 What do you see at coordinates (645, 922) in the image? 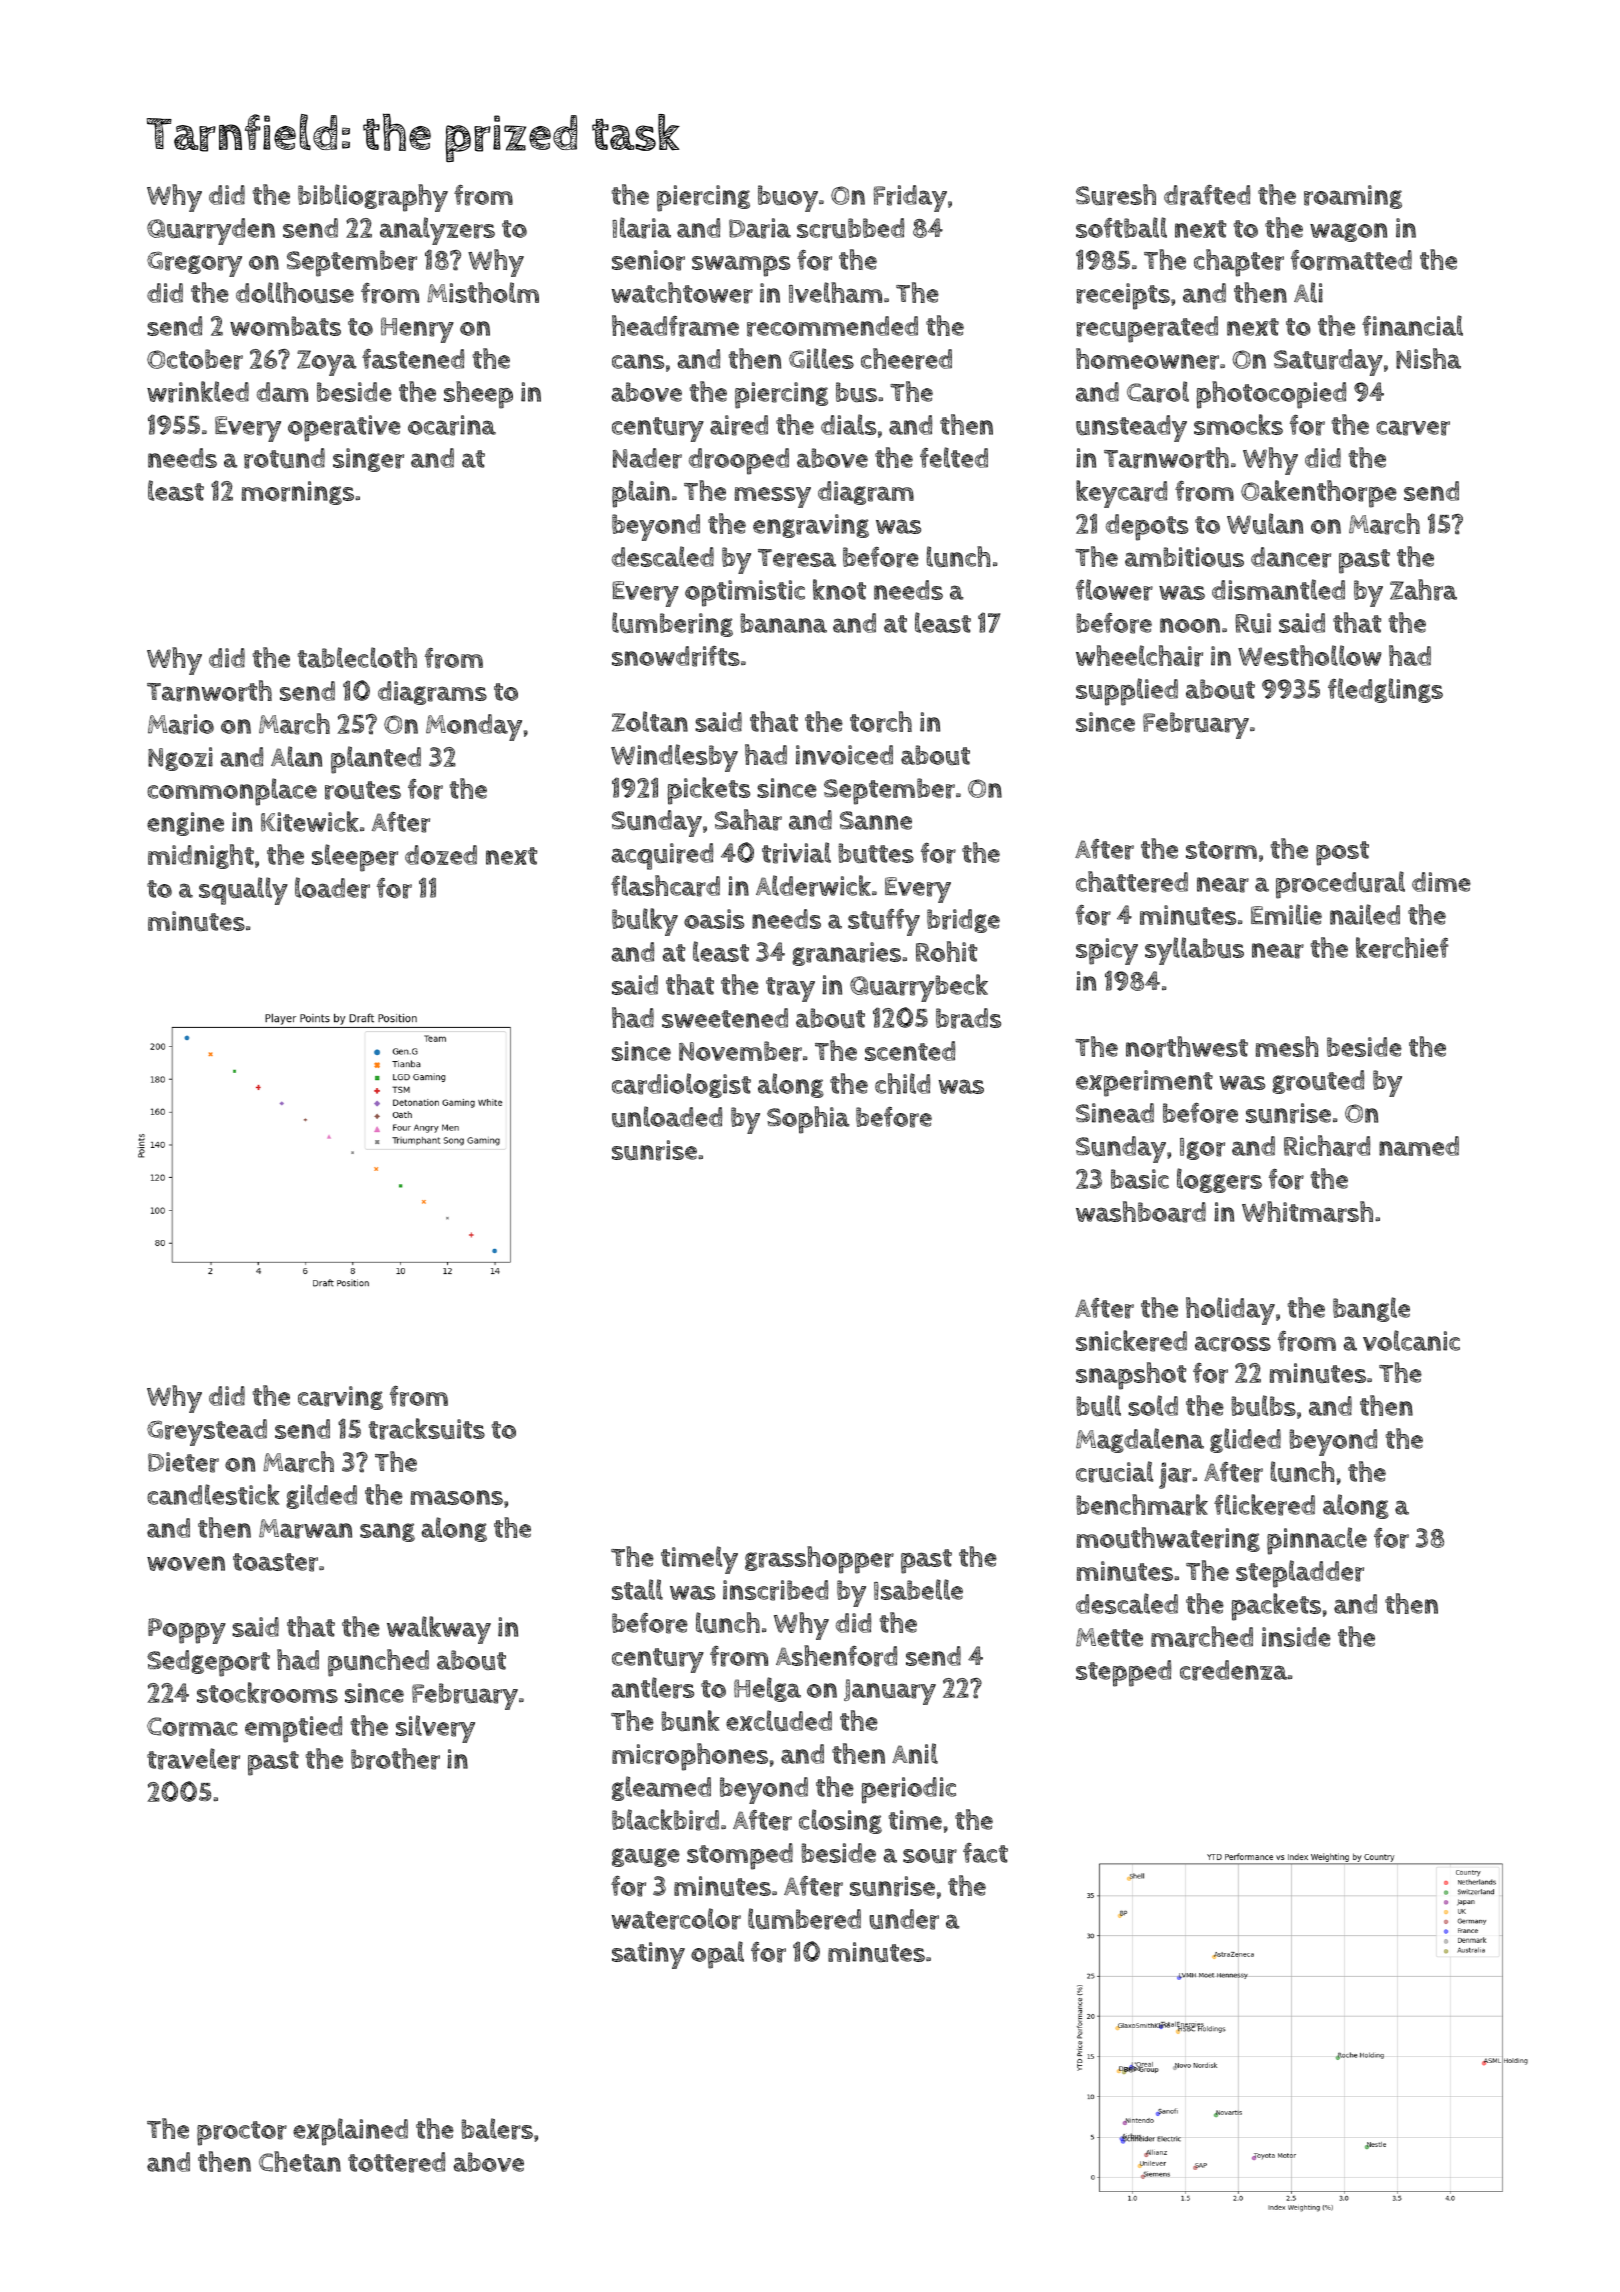
I see `bulky` at bounding box center [645, 922].
